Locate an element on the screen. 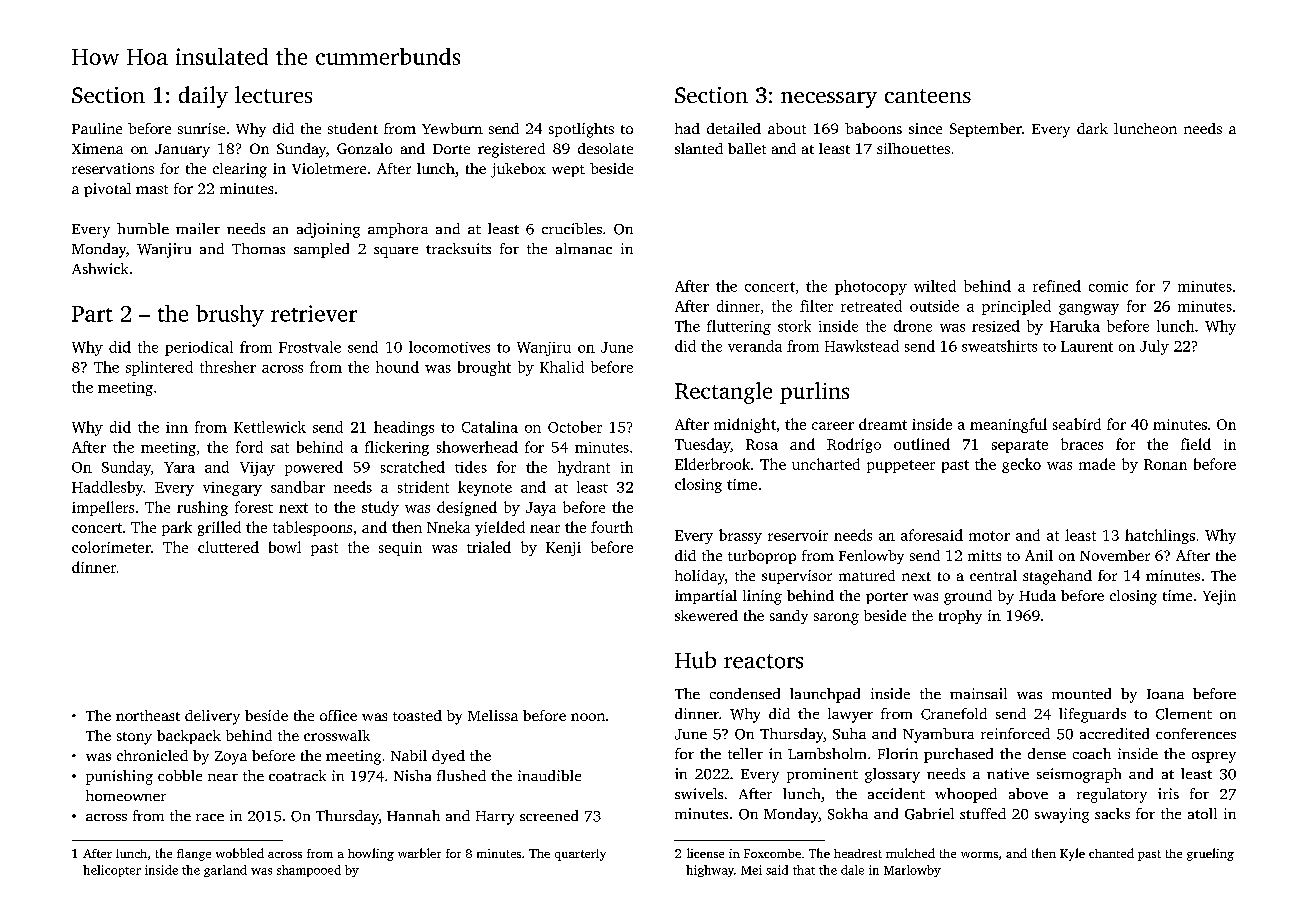  motor is located at coordinates (989, 536).
